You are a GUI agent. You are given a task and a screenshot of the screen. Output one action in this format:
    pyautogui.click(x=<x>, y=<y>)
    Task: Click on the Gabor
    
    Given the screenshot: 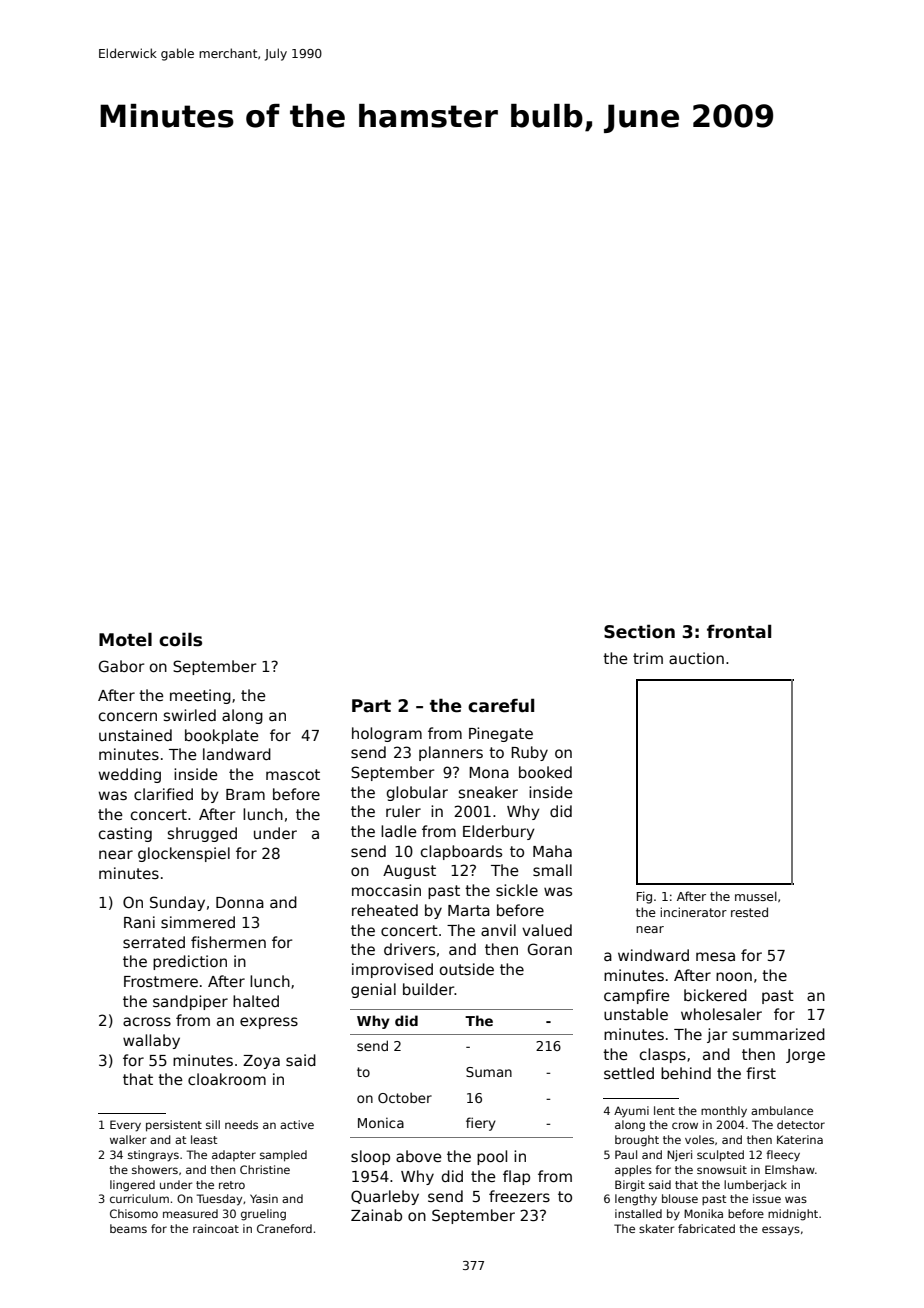 What is the action you would take?
    pyautogui.click(x=121, y=666)
